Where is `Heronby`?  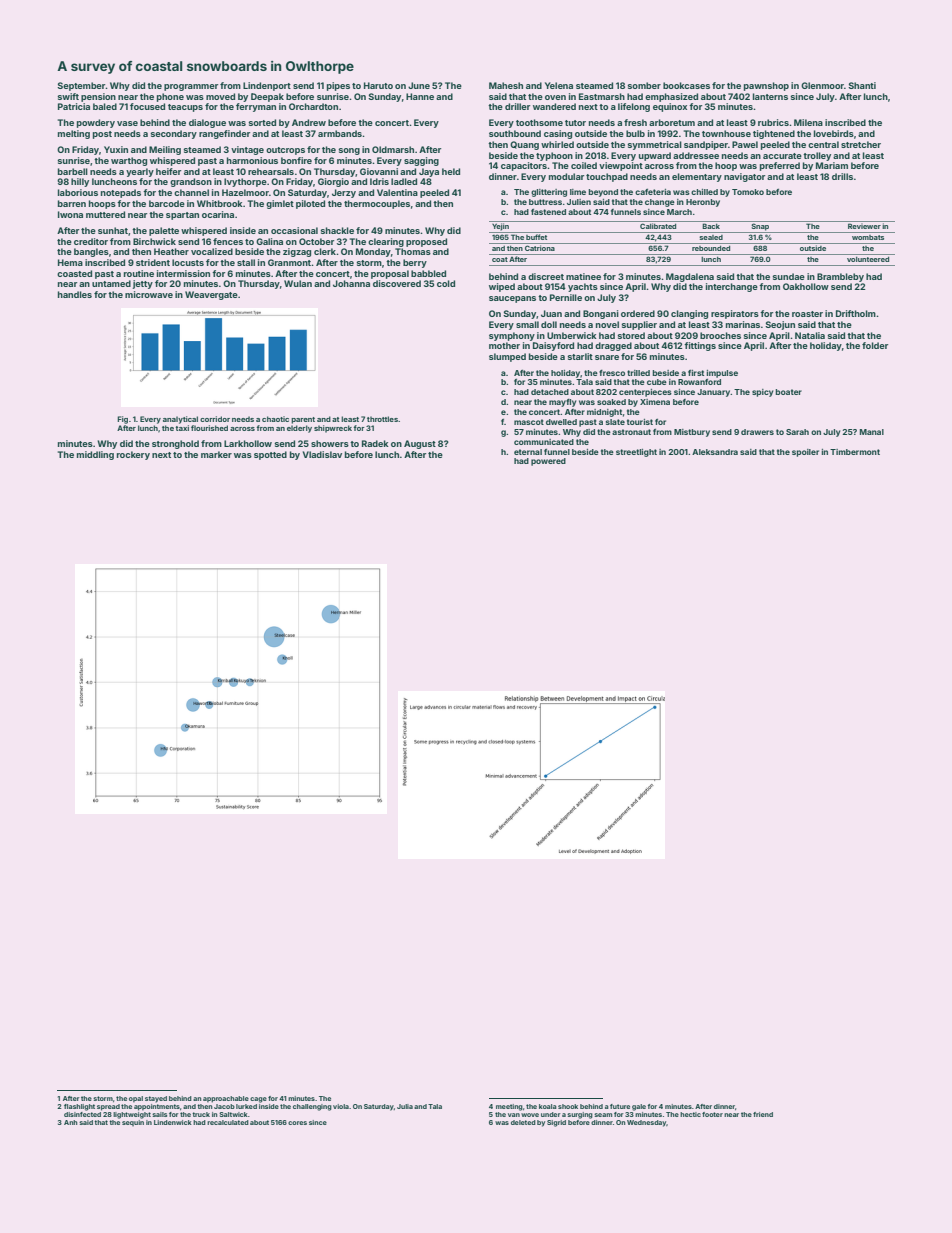 Heronby is located at coordinates (703, 203).
